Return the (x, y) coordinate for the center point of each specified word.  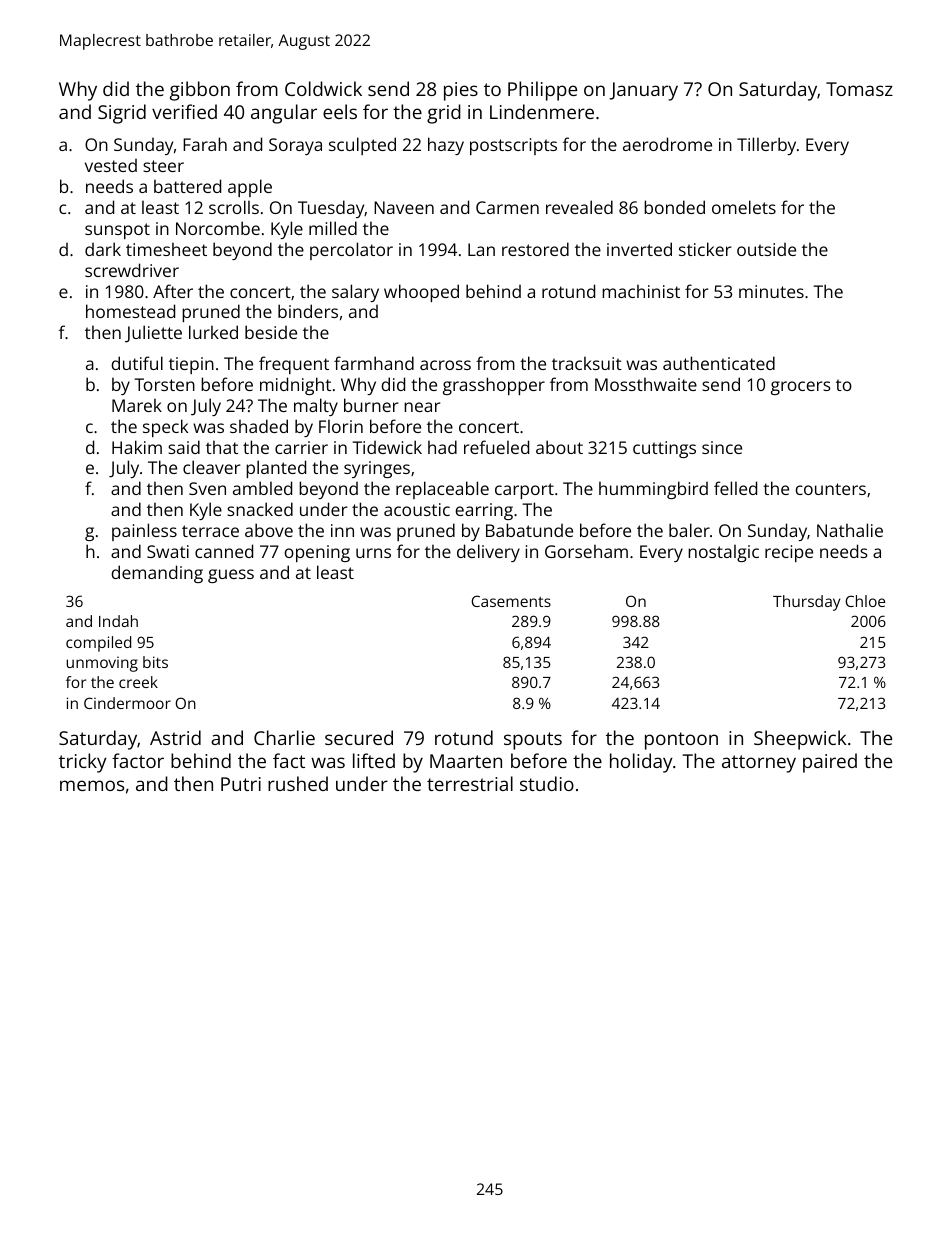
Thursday (807, 603)
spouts (533, 741)
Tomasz (859, 89)
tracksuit (587, 363)
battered (187, 186)
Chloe (865, 601)
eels (340, 111)
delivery (488, 553)
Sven (207, 488)
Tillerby (766, 146)
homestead (130, 311)
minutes (771, 291)
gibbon (200, 91)
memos (92, 785)
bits (155, 662)
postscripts (513, 146)
